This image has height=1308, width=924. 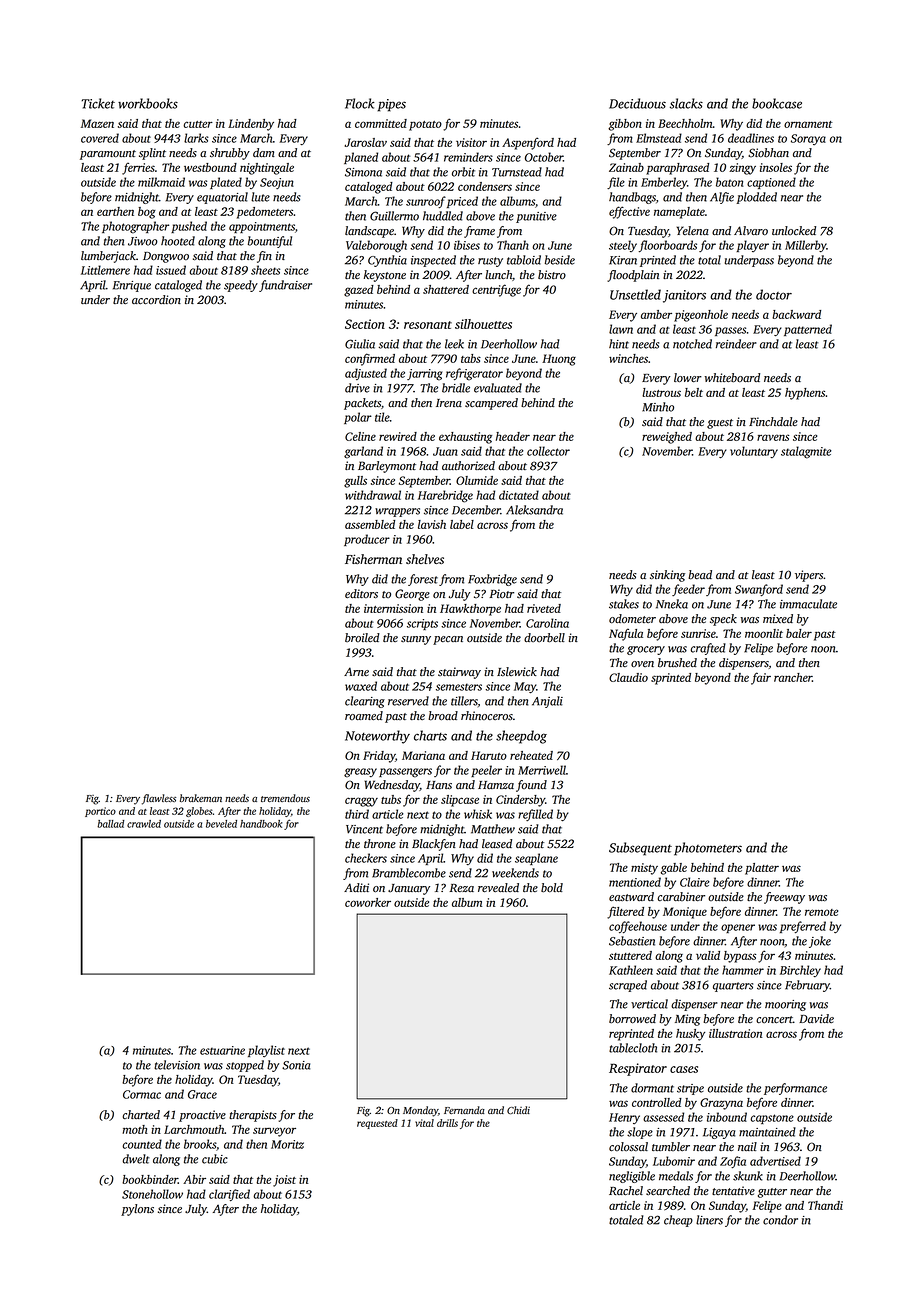 I want to click on dwelt, so click(x=136, y=1159).
